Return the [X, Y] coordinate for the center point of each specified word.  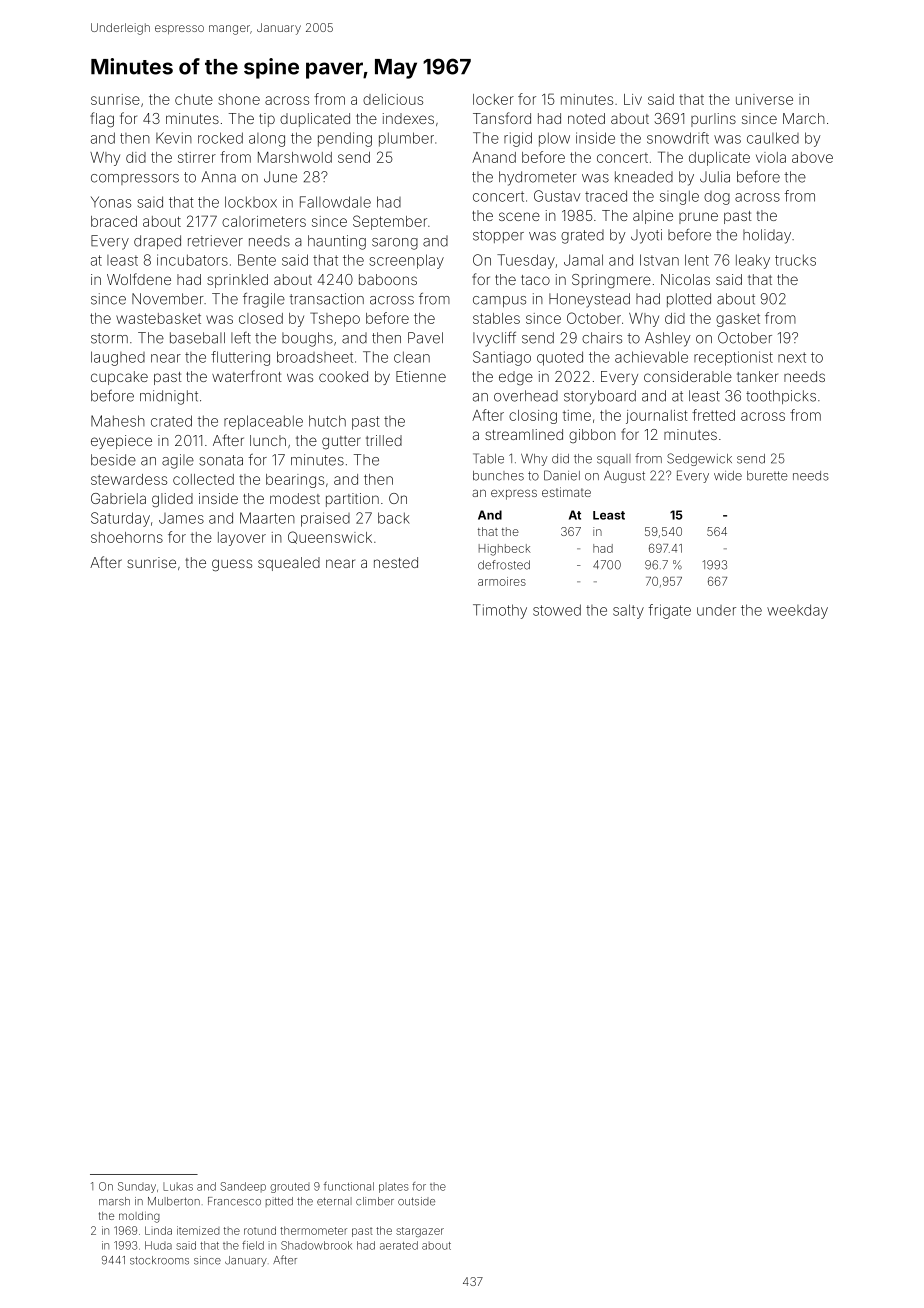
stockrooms [159, 1260]
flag [102, 120]
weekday [797, 611]
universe [764, 99]
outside [416, 1201]
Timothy [500, 611]
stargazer [420, 1232]
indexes [408, 118]
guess [232, 565]
